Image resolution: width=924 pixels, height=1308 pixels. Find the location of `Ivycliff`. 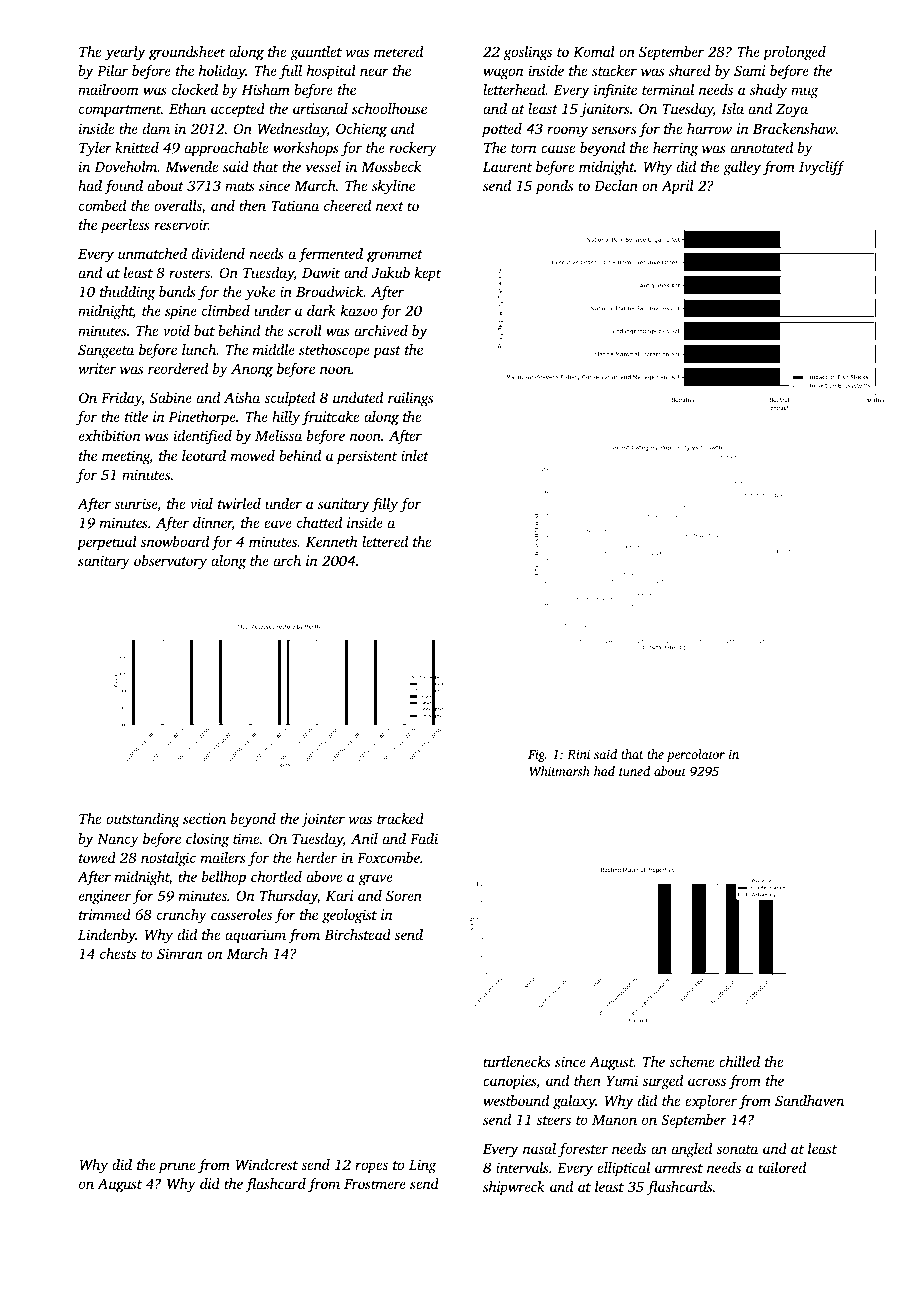

Ivycliff is located at coordinates (822, 168).
